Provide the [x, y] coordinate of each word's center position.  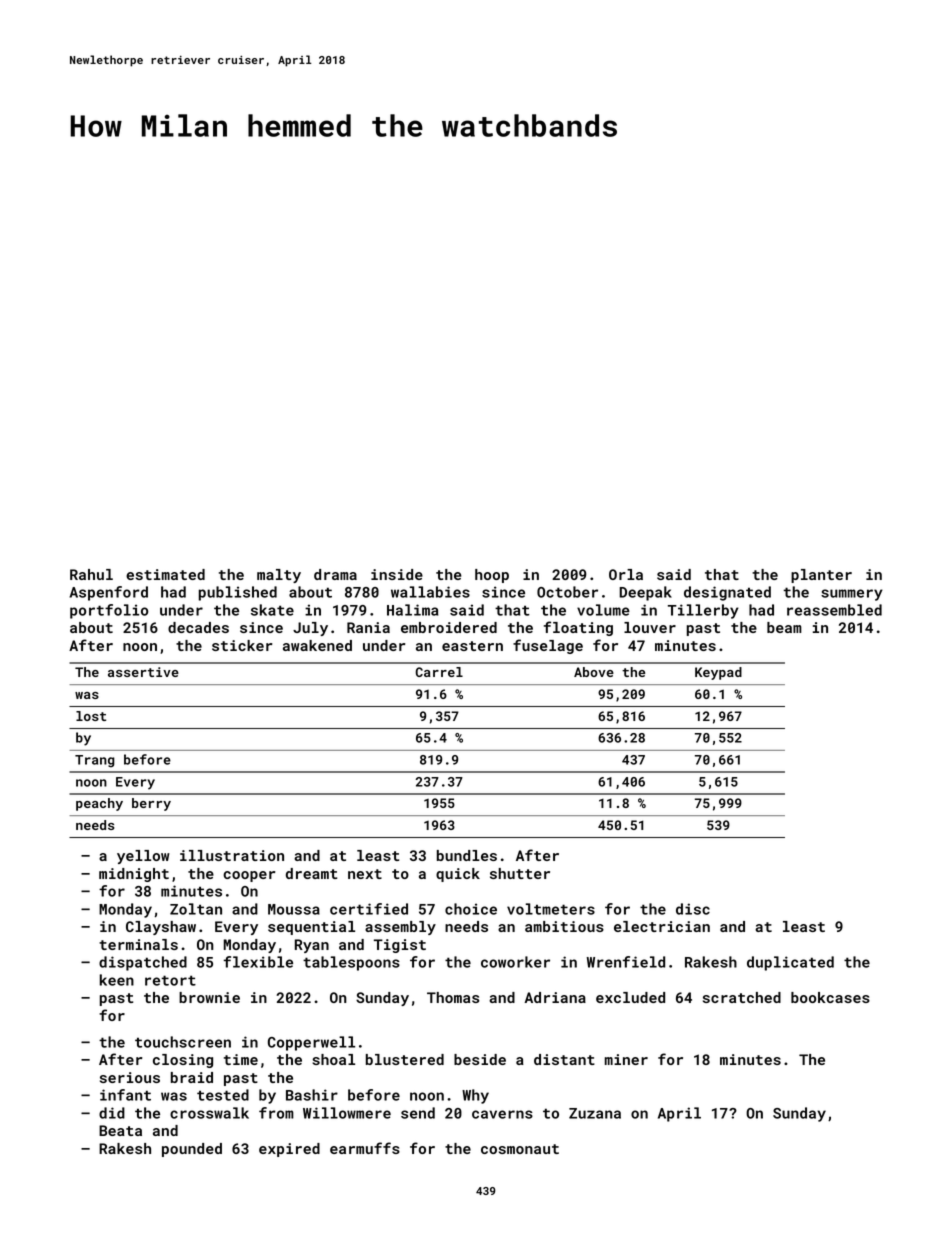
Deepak [645, 593]
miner [626, 1059]
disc [693, 909]
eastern [472, 646]
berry [151, 804]
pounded [192, 1150]
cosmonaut [520, 1149]
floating [578, 628]
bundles [467, 855]
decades [198, 627]
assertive [143, 672]
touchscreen [183, 1042]
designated [727, 593]
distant [564, 1059]
